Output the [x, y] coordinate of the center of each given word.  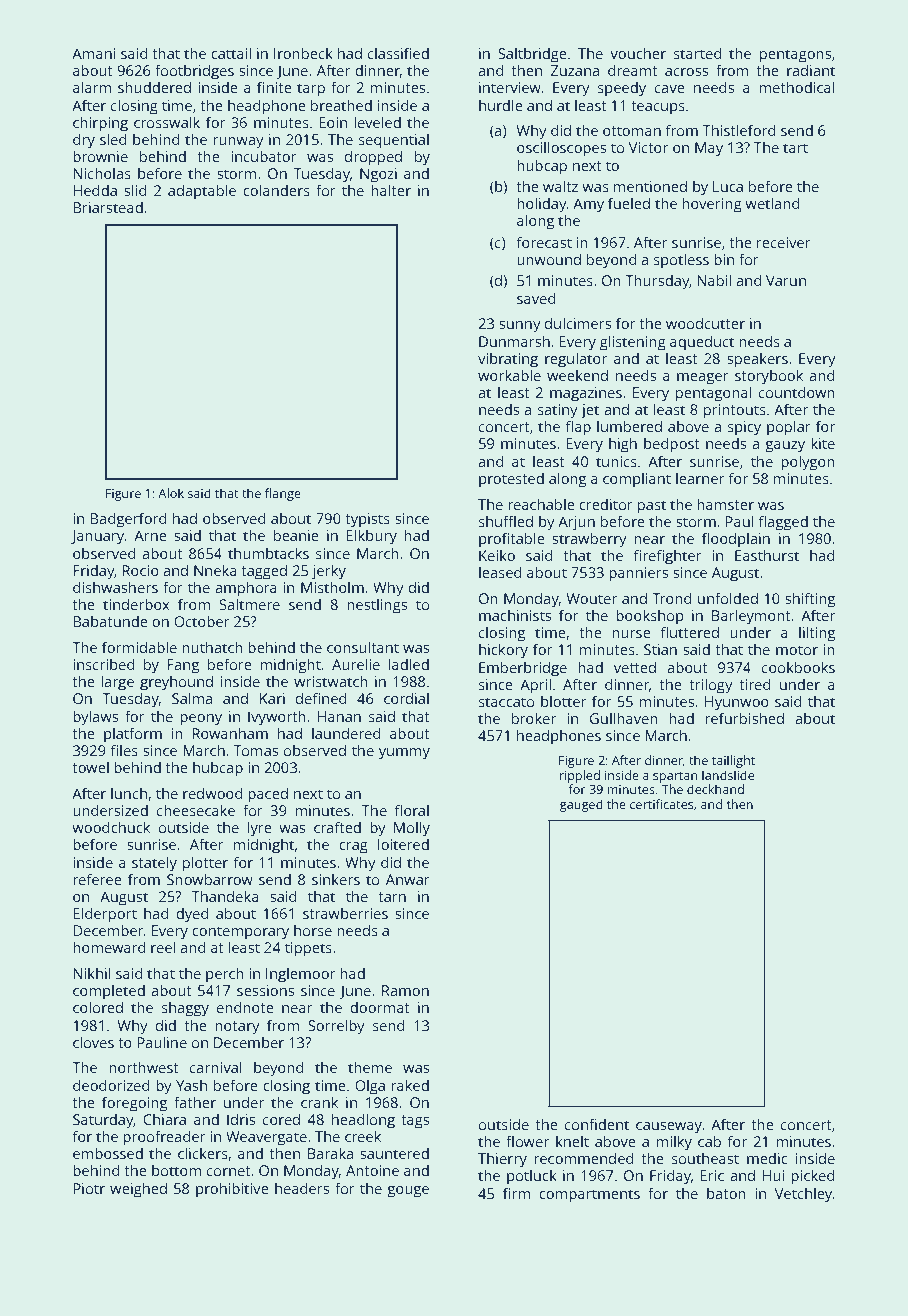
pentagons [795, 56]
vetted [635, 667]
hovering [712, 205]
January [97, 537]
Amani [94, 53]
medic [767, 1158]
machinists [515, 615]
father [195, 1102]
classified [398, 53]
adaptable [202, 192]
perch [225, 975]
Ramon [405, 990]
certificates [661, 804]
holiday [542, 205]
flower [527, 1141]
